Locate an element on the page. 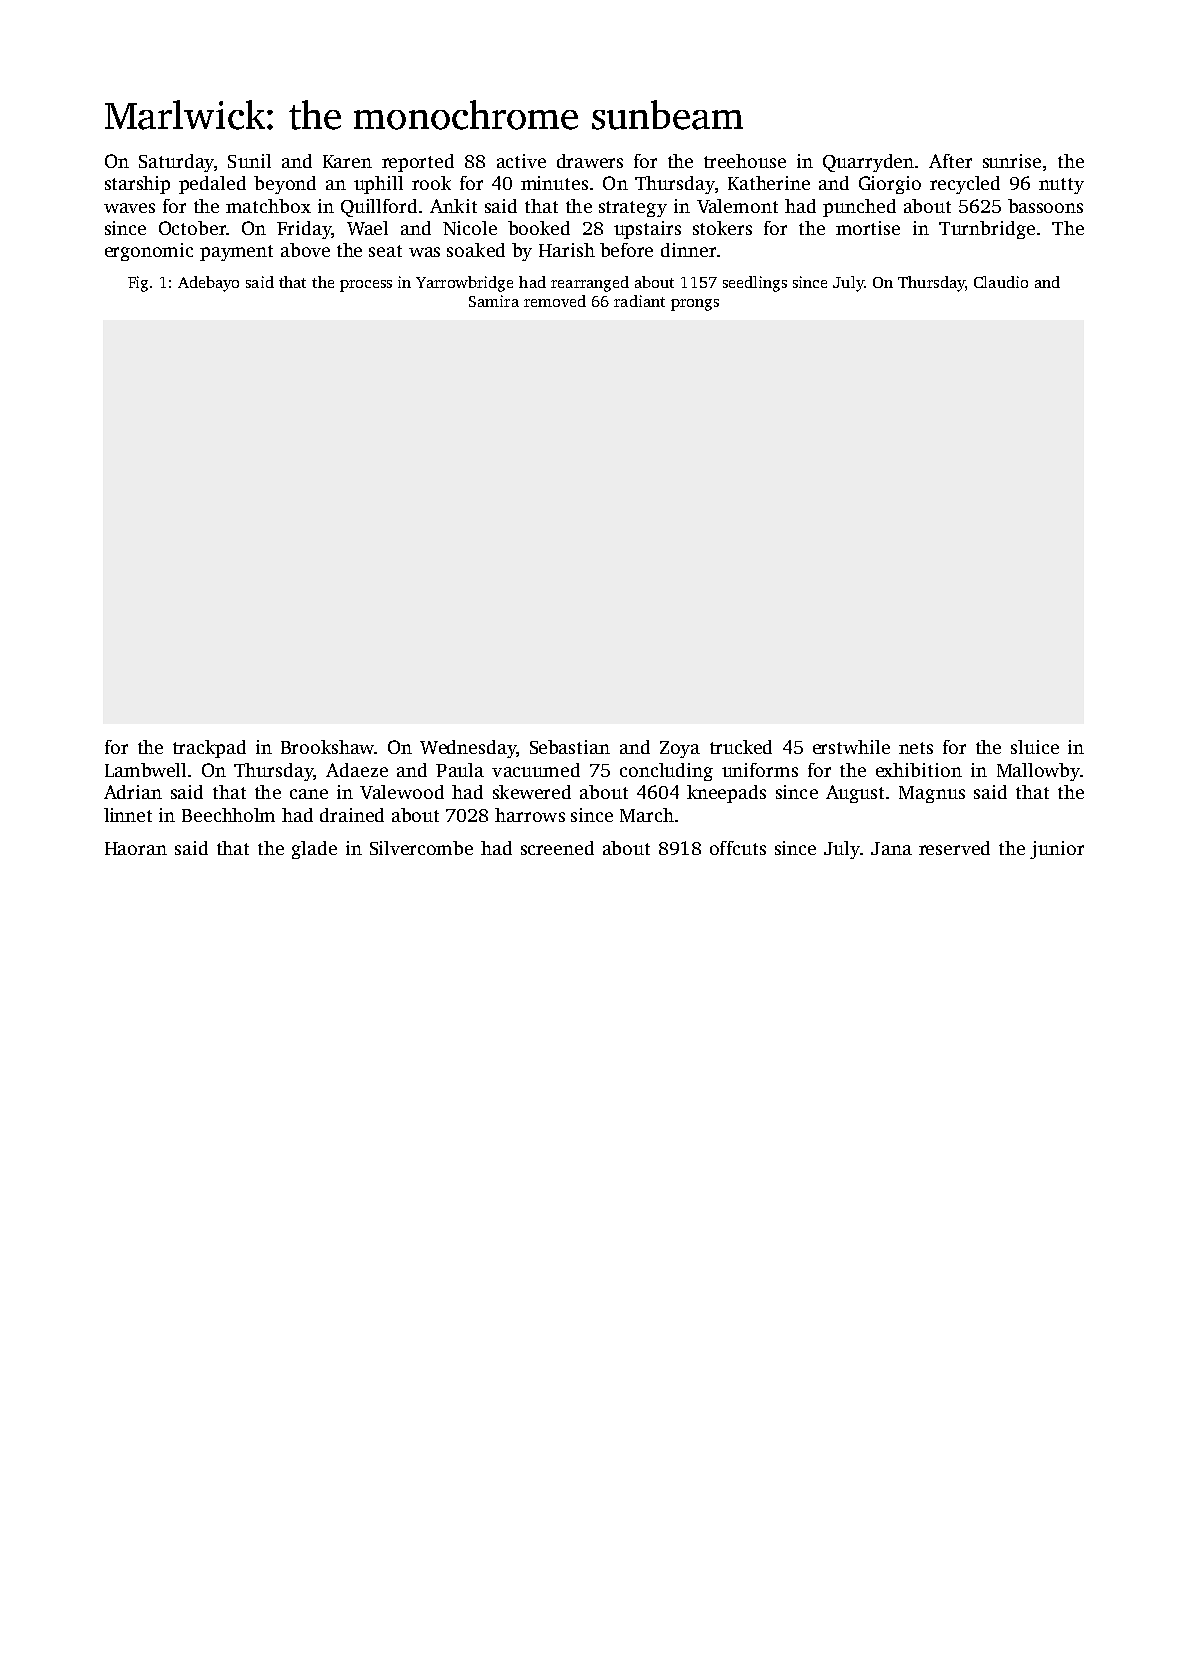 The height and width of the image is (1680, 1188). radiant is located at coordinates (639, 301).
